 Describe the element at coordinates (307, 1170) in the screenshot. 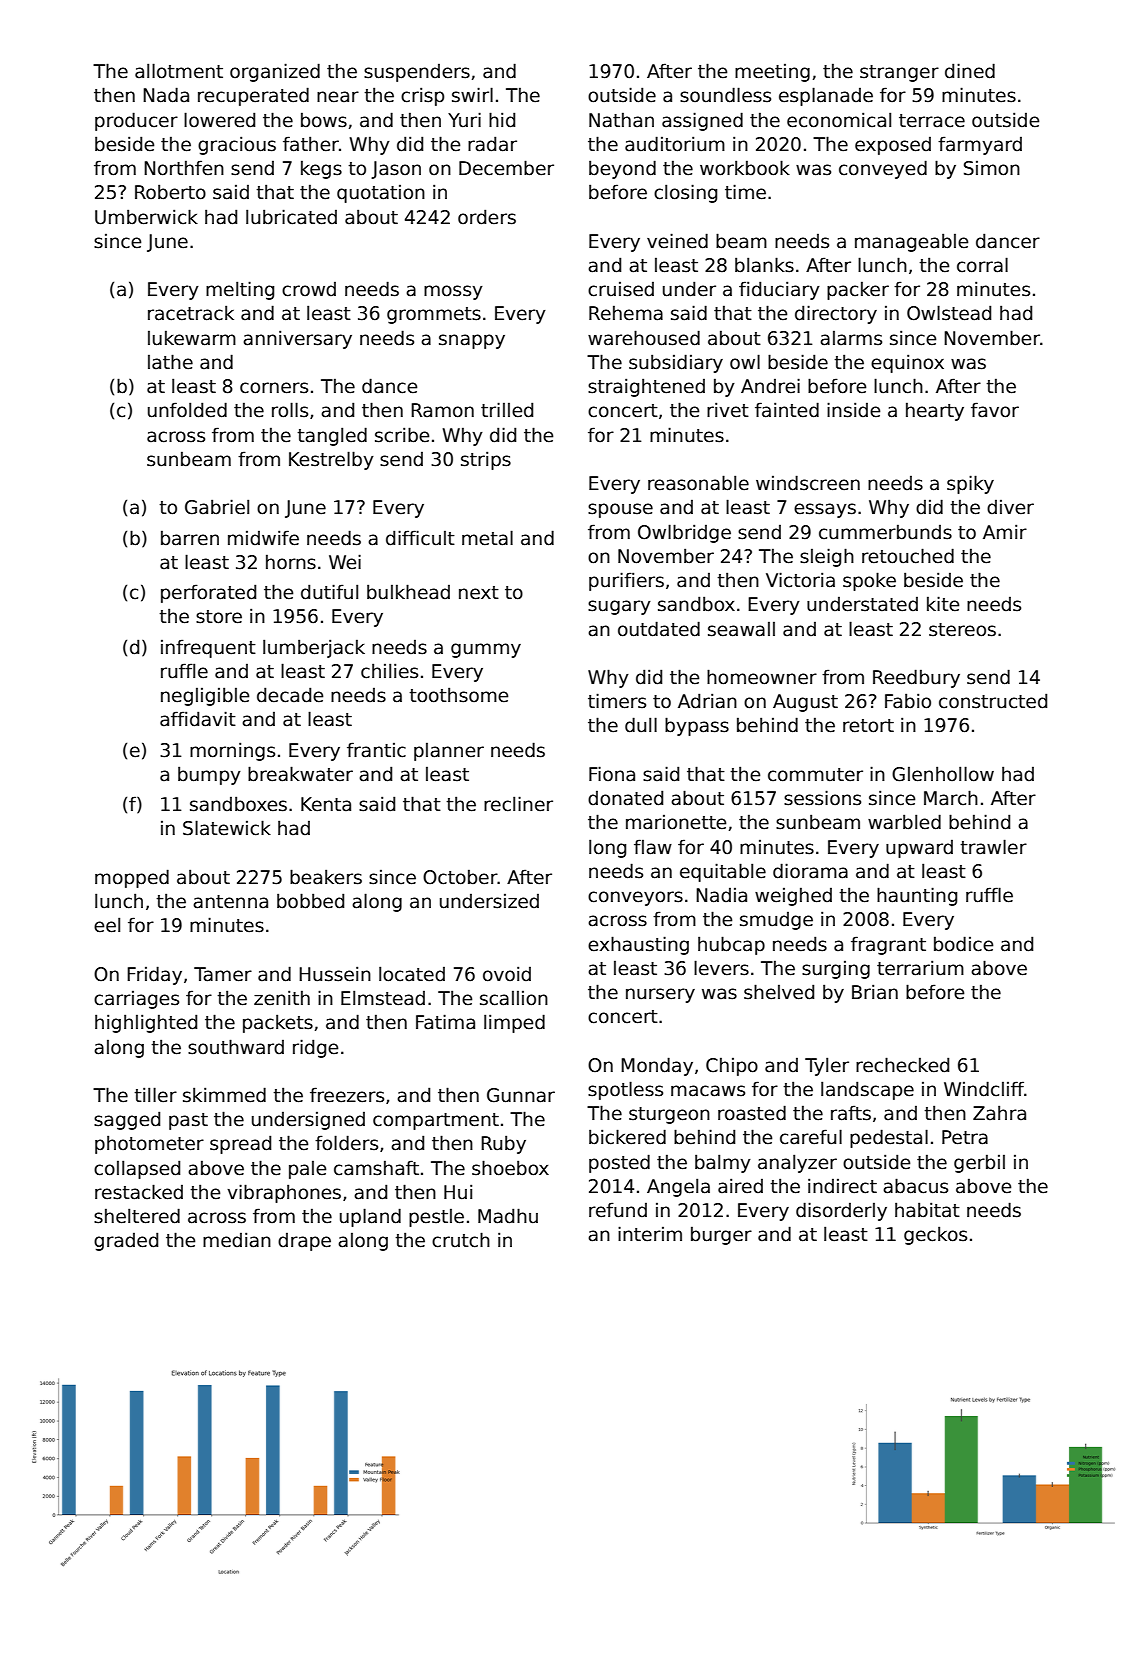

I see `pale` at that location.
